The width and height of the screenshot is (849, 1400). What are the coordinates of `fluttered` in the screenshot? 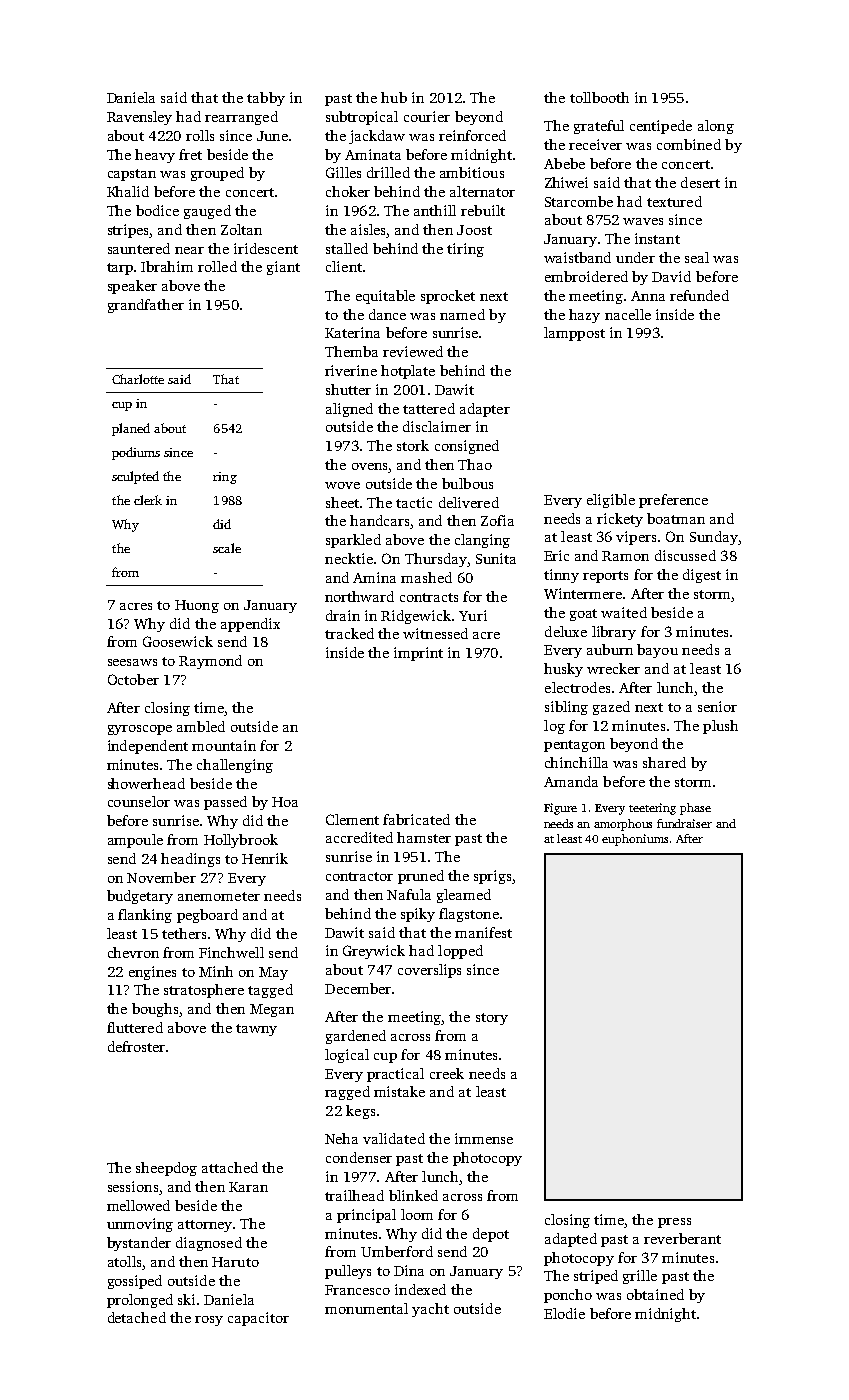 It's located at (135, 1027).
